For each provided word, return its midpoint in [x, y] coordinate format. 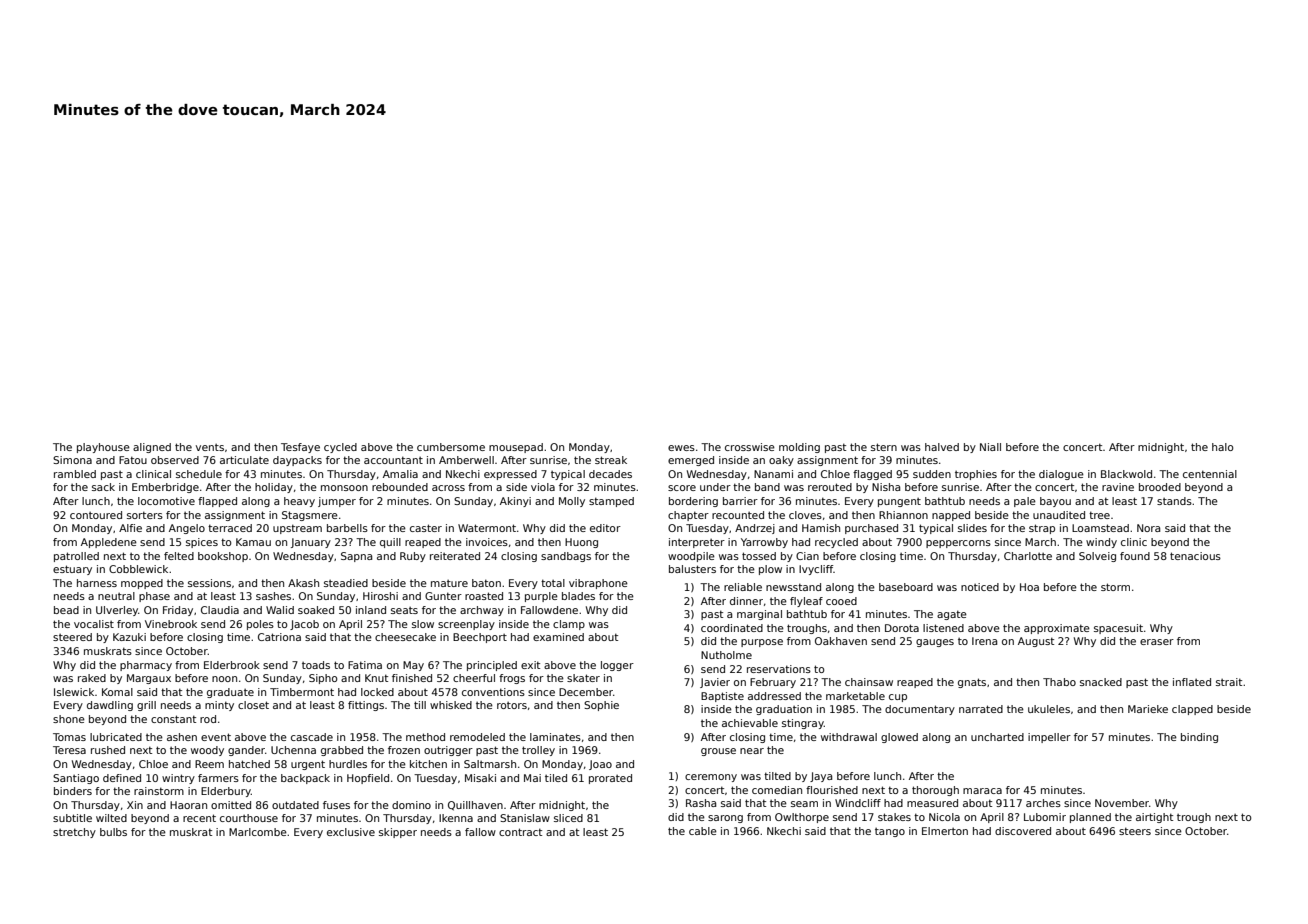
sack [103, 487]
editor [605, 528]
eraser [1157, 642]
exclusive [351, 832]
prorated [610, 779]
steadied [346, 583]
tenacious [1195, 556]
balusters [692, 569]
